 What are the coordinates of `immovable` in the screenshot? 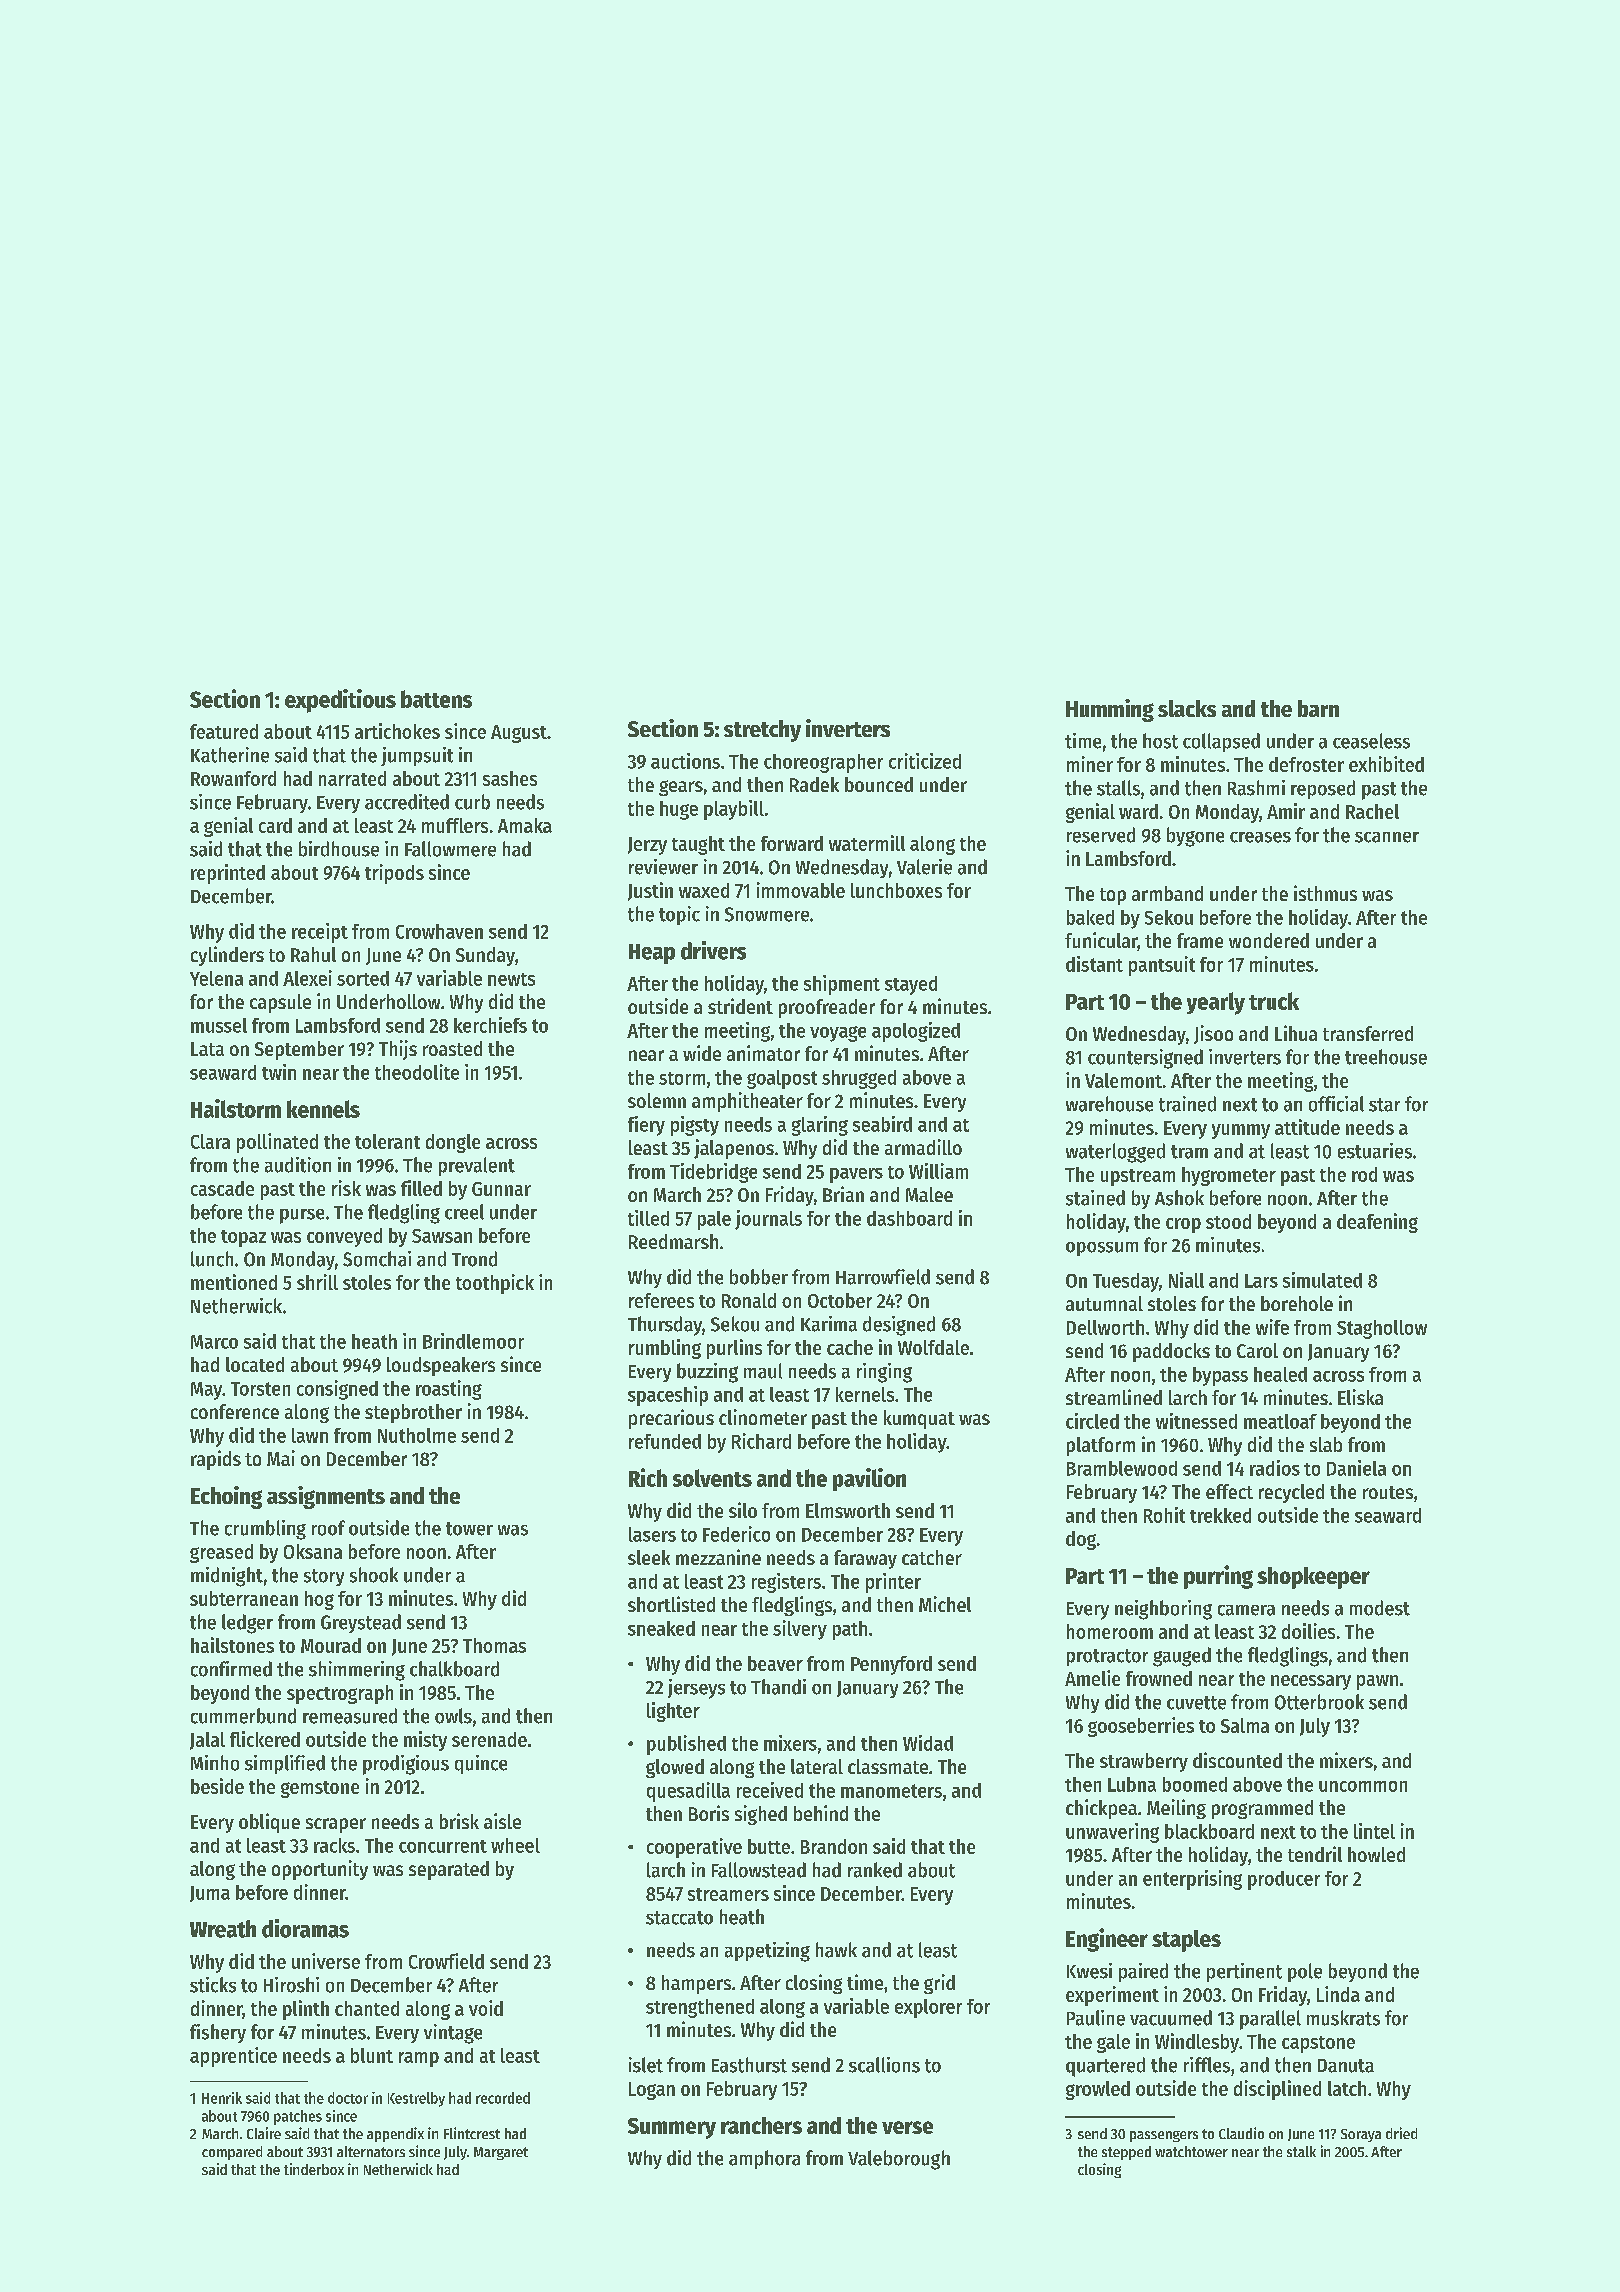 It's located at (801, 890).
